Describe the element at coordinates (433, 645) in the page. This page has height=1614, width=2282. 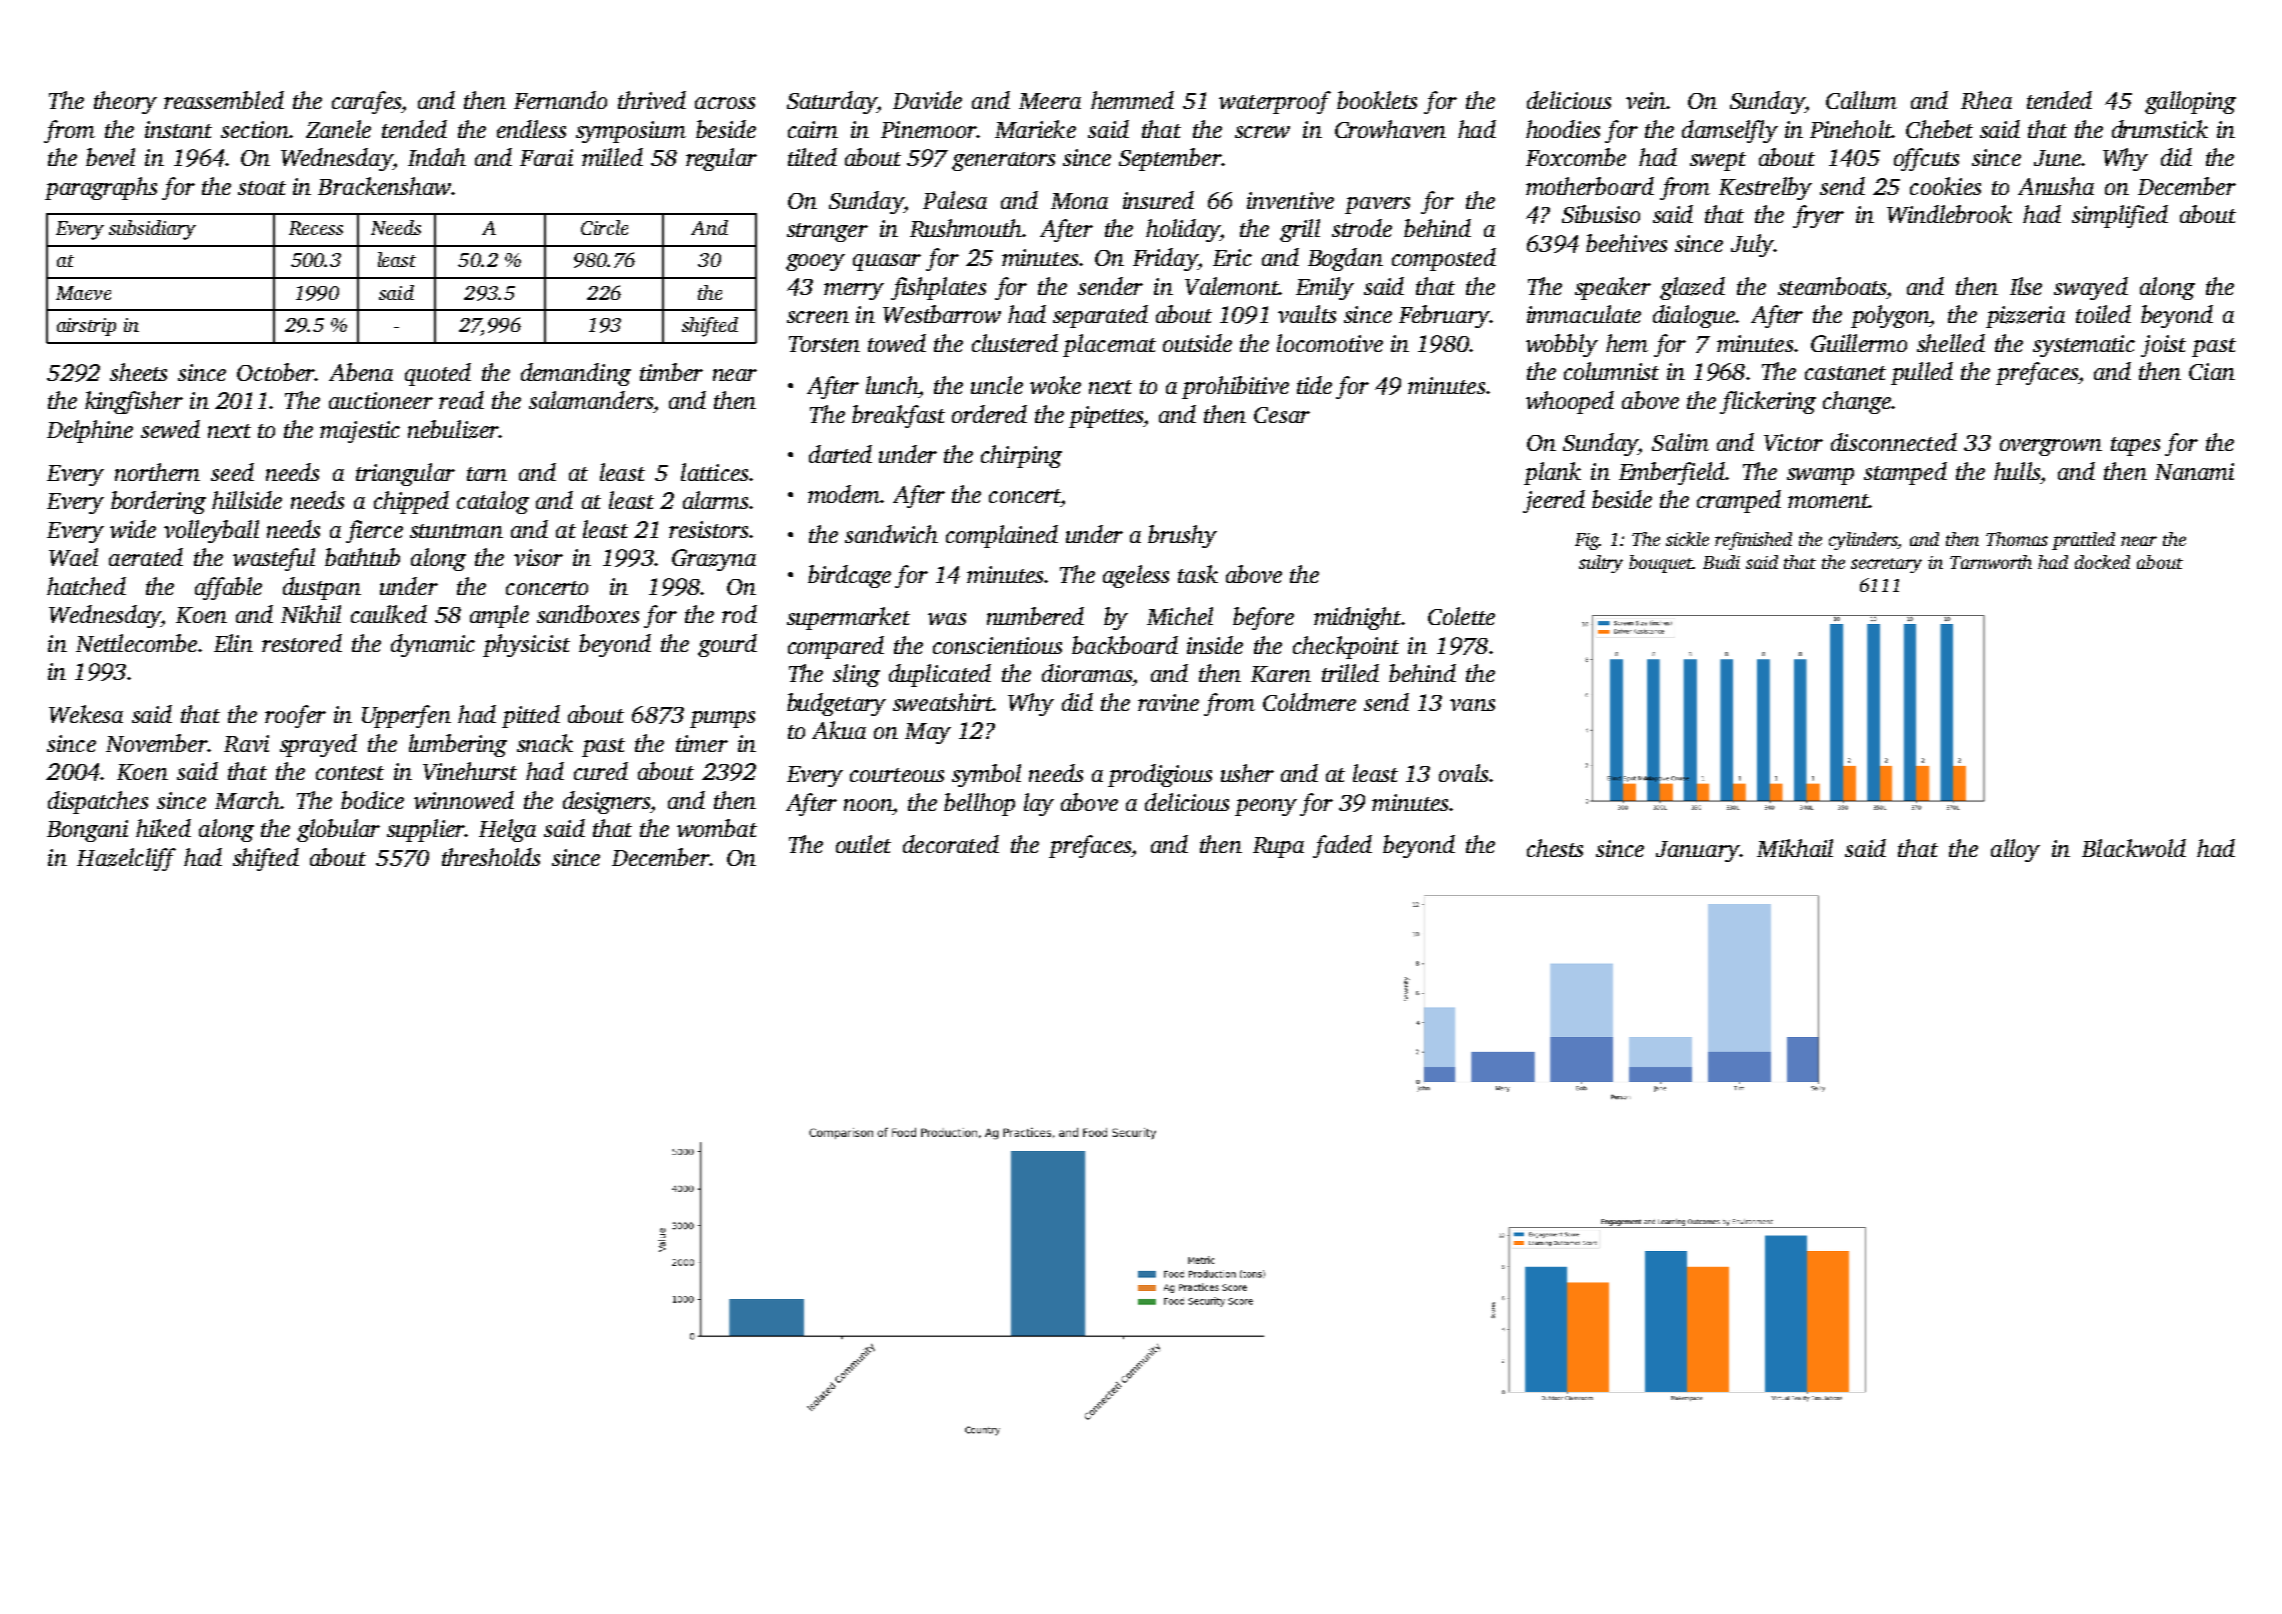
I see `dynamic` at that location.
